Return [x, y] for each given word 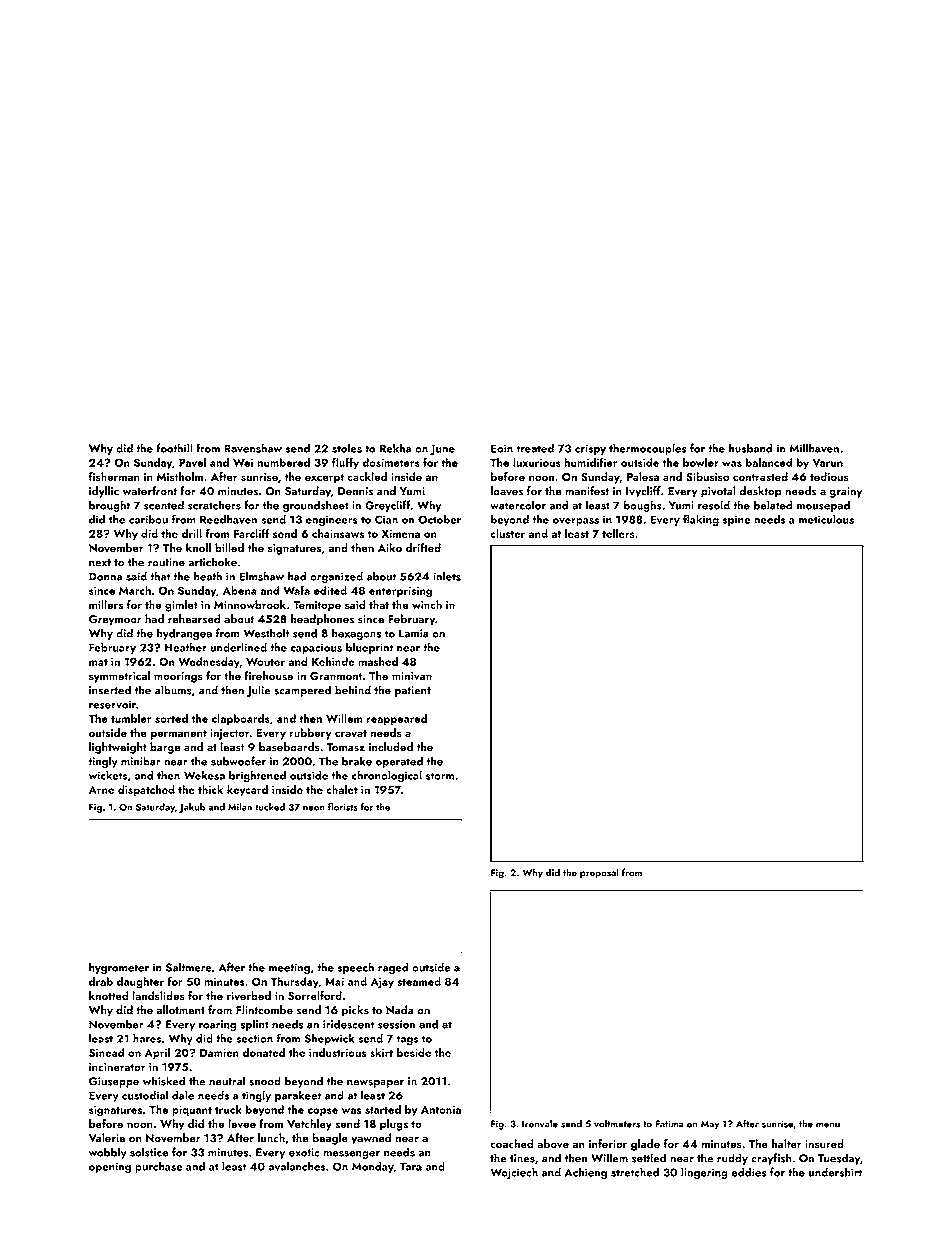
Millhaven [814, 448]
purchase [158, 1167]
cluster [507, 533]
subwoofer [238, 761]
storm [440, 776]
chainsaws [338, 533]
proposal [599, 873]
